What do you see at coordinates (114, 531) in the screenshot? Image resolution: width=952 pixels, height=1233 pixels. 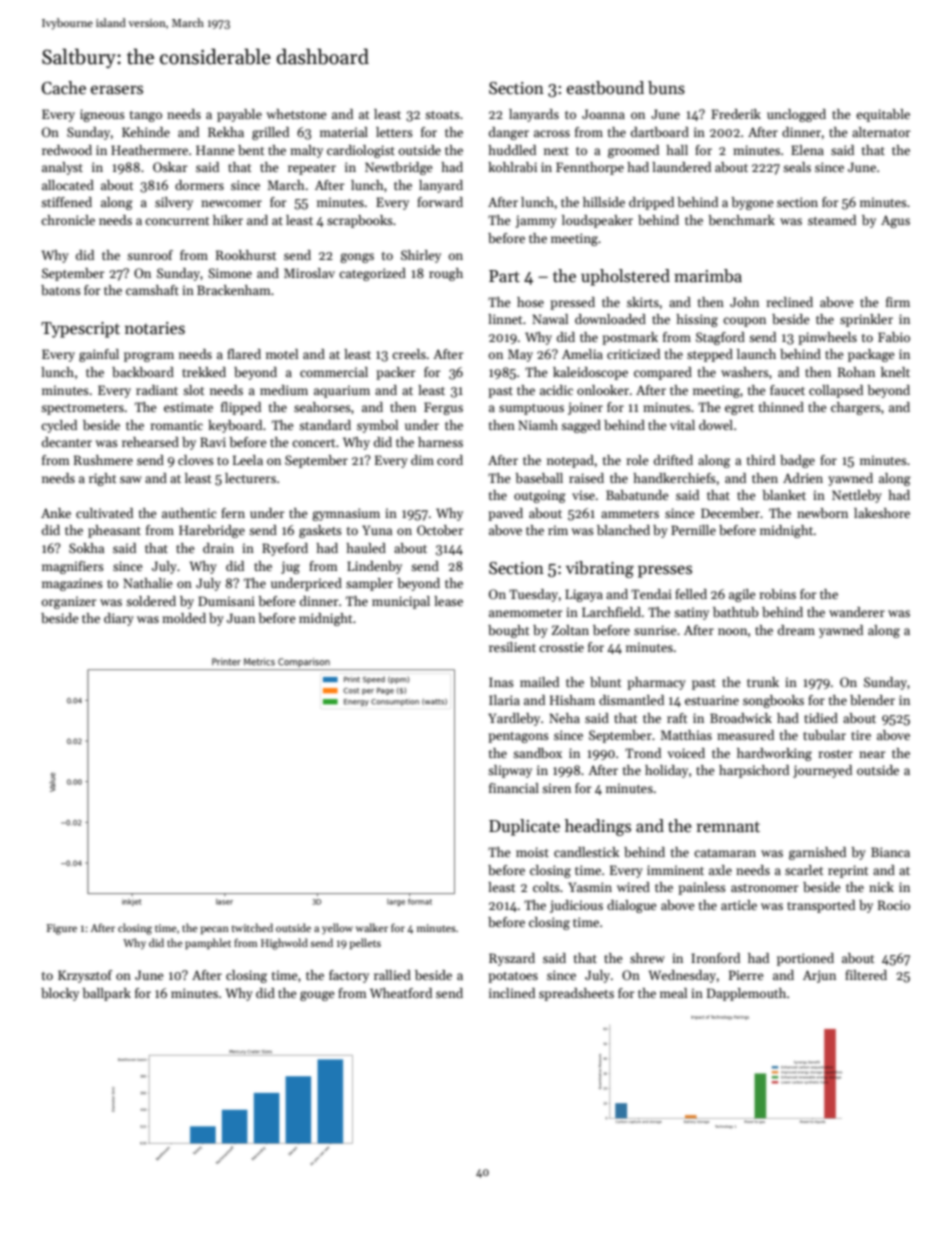 I see `pheasant` at bounding box center [114, 531].
